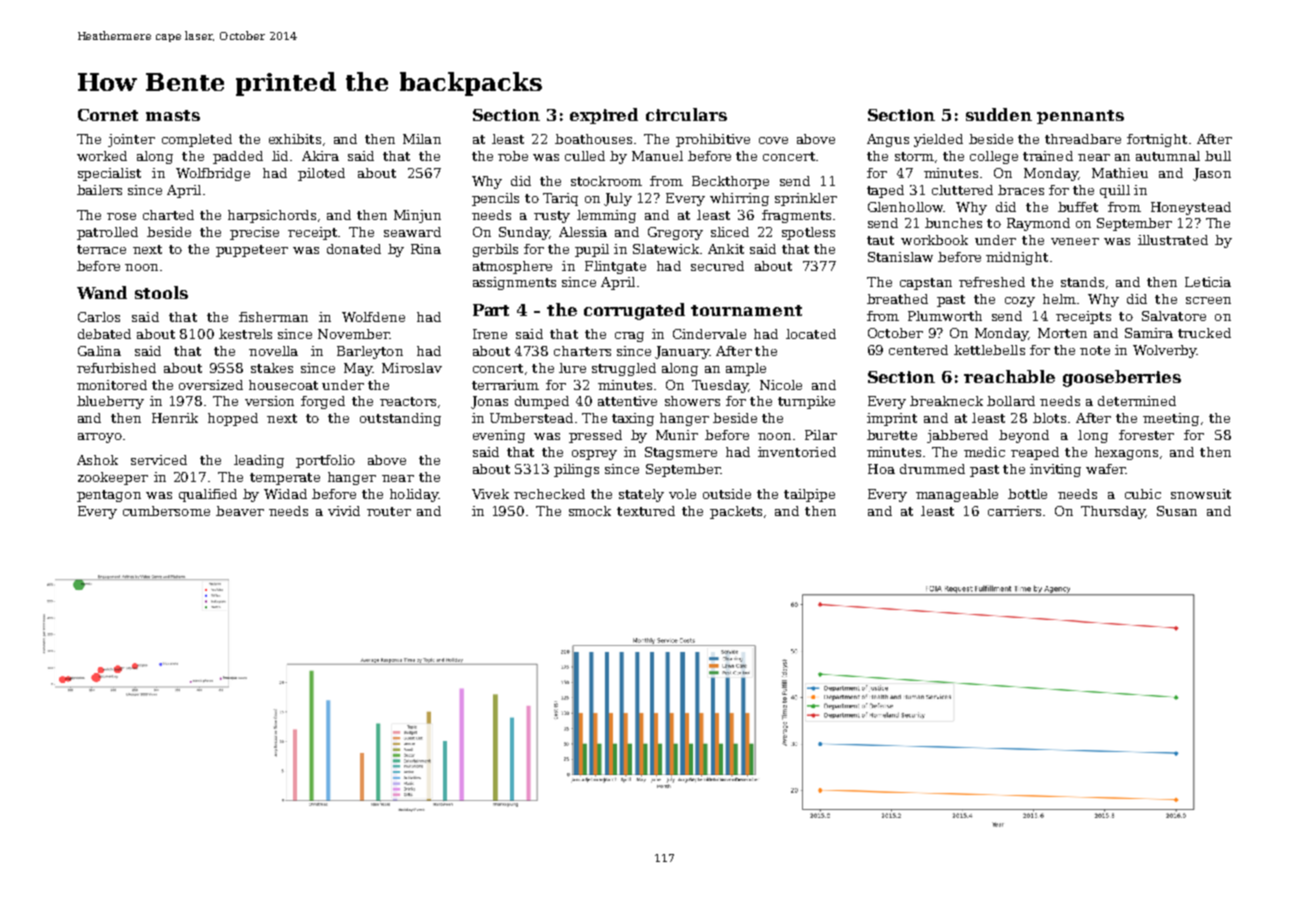 The image size is (1308, 924). What do you see at coordinates (354, 249) in the page?
I see `donated` at bounding box center [354, 249].
